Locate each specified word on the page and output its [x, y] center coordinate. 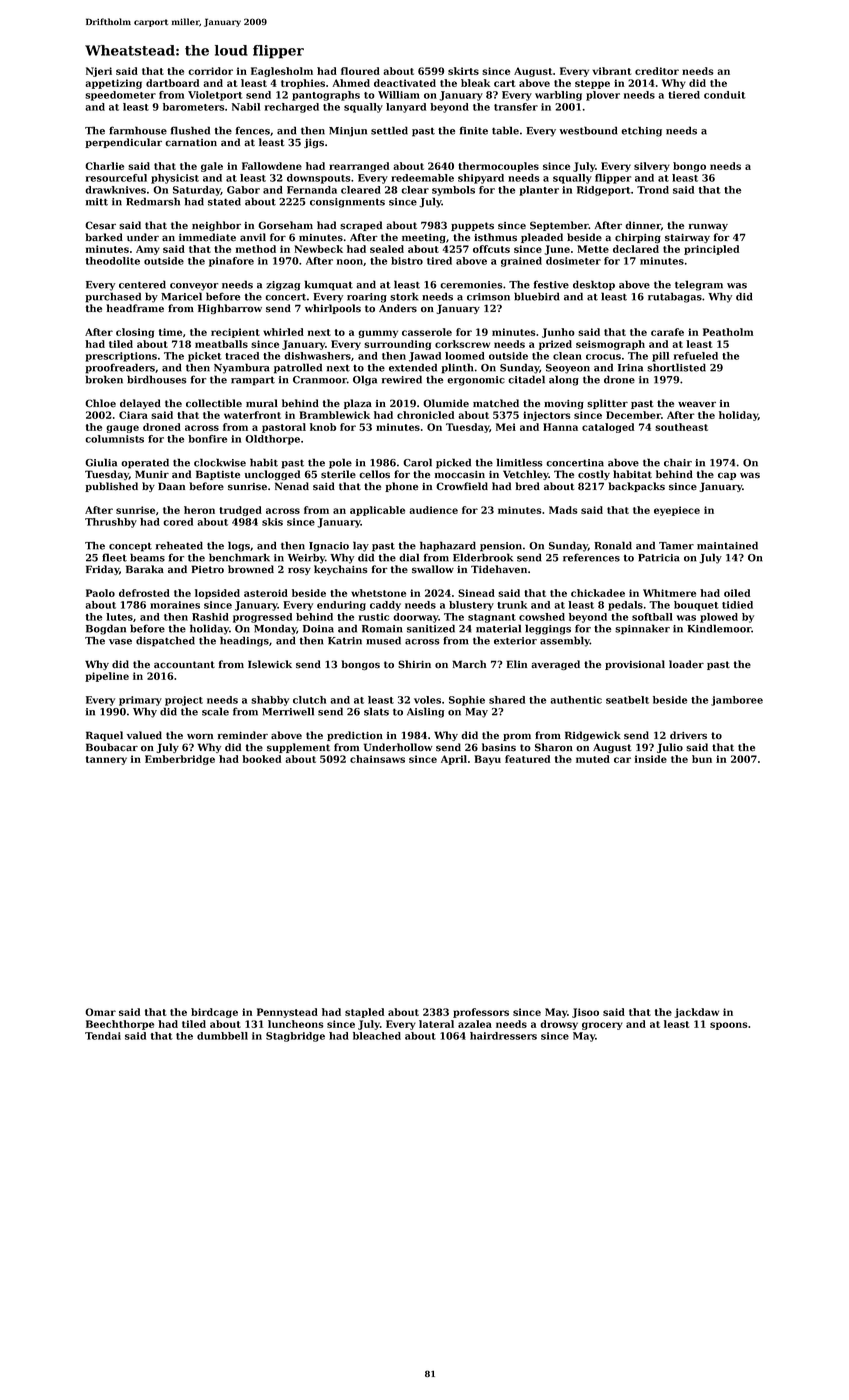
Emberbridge [180, 760]
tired [439, 261]
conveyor [194, 287]
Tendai [103, 1036]
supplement [298, 748]
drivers [688, 735]
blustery [471, 606]
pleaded [542, 238]
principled [711, 250]
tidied [737, 605]
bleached [377, 1036]
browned [251, 569]
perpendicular [123, 143]
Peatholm [728, 332]
